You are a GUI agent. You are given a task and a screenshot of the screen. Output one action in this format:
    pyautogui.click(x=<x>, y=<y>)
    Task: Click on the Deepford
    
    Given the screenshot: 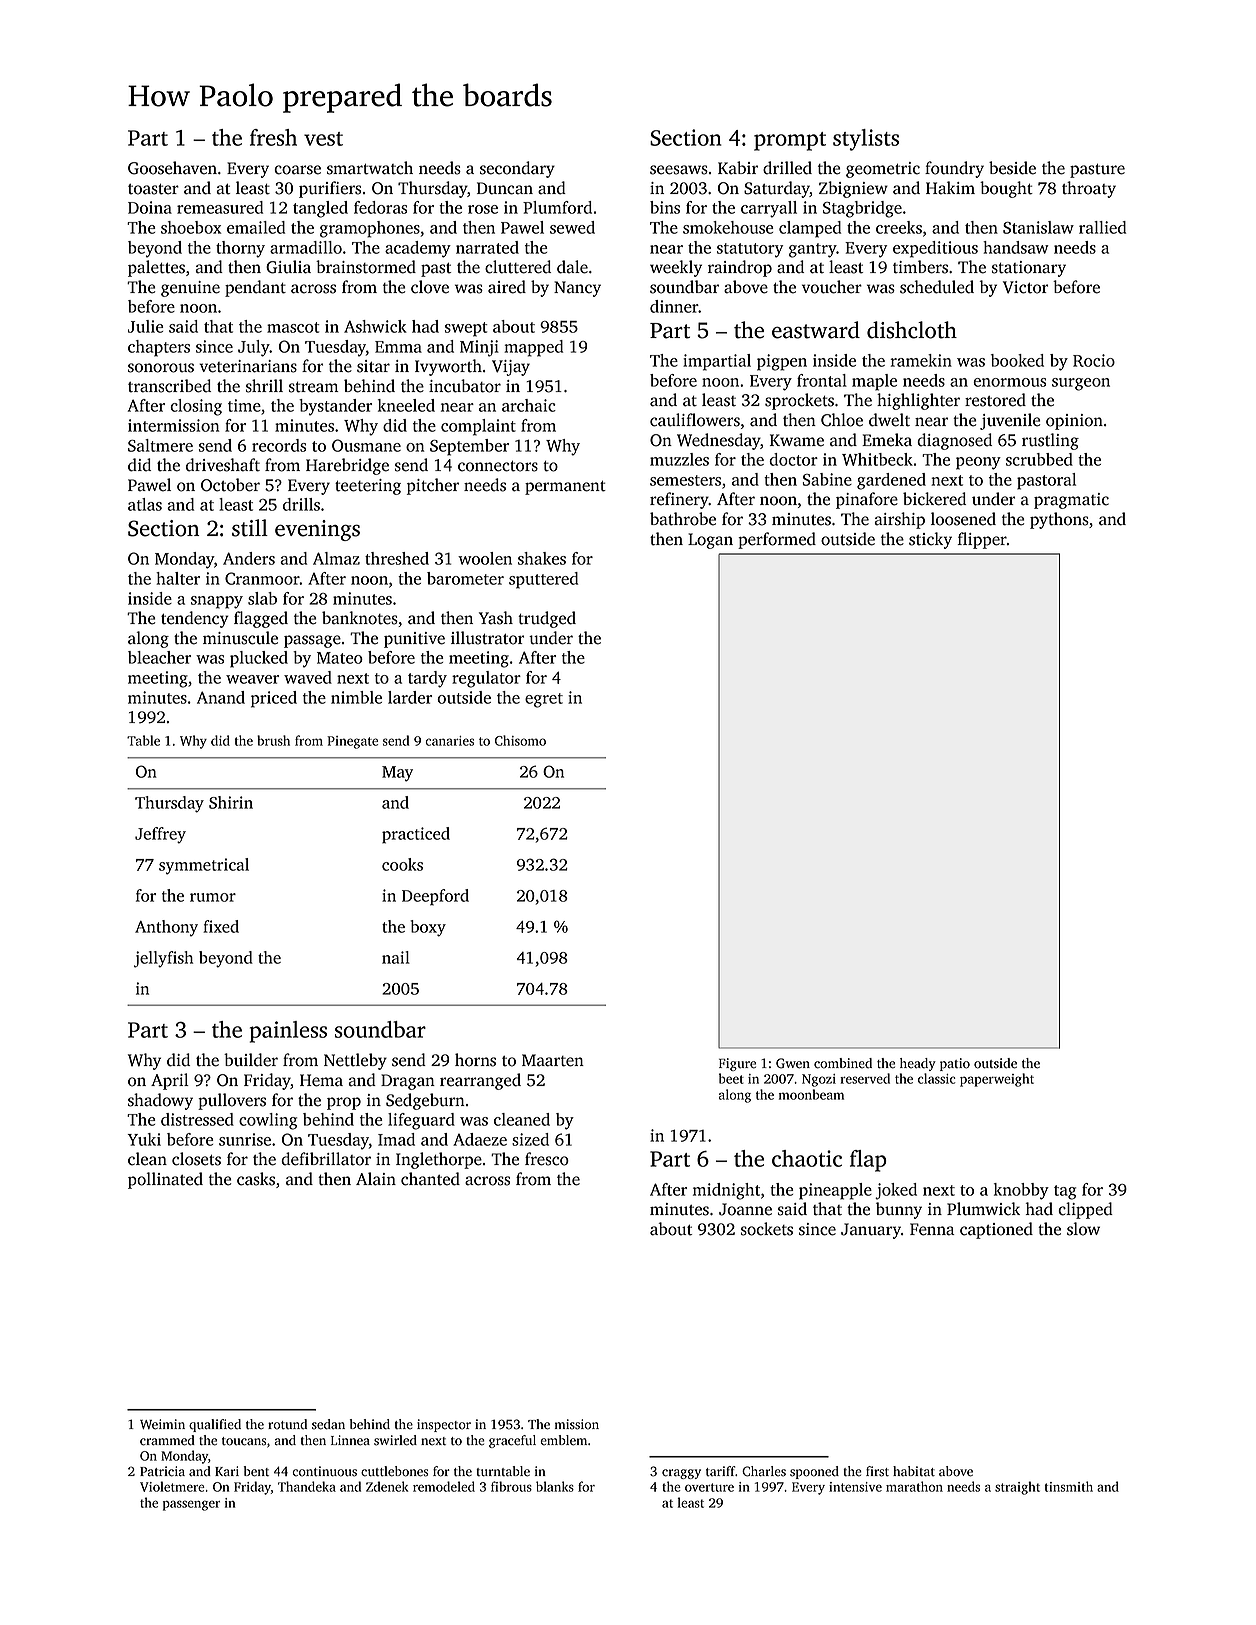 What is the action you would take?
    pyautogui.click(x=435, y=897)
